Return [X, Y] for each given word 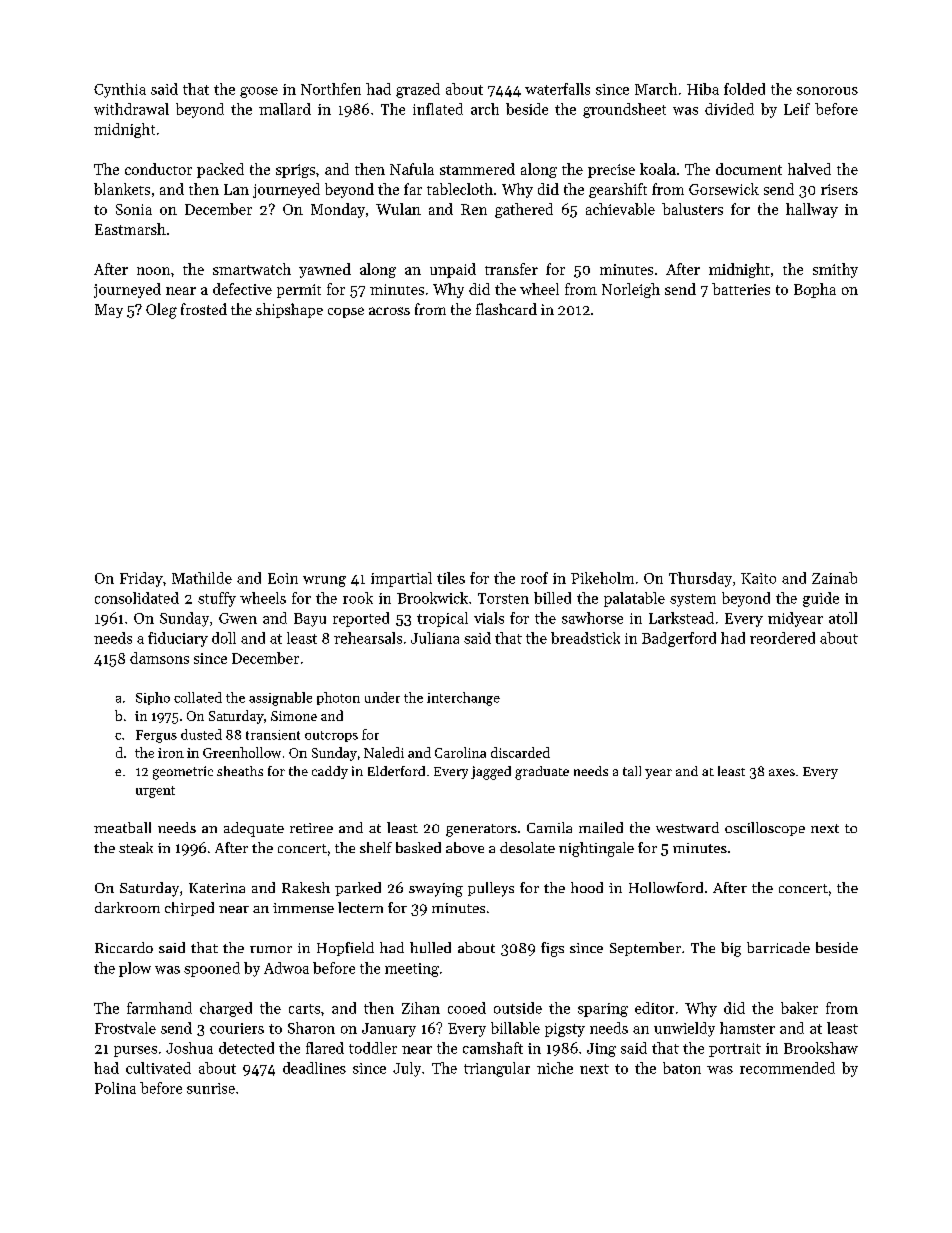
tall [632, 771]
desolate [527, 847]
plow [135, 969]
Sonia [134, 209]
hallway [812, 210]
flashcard [506, 309]
